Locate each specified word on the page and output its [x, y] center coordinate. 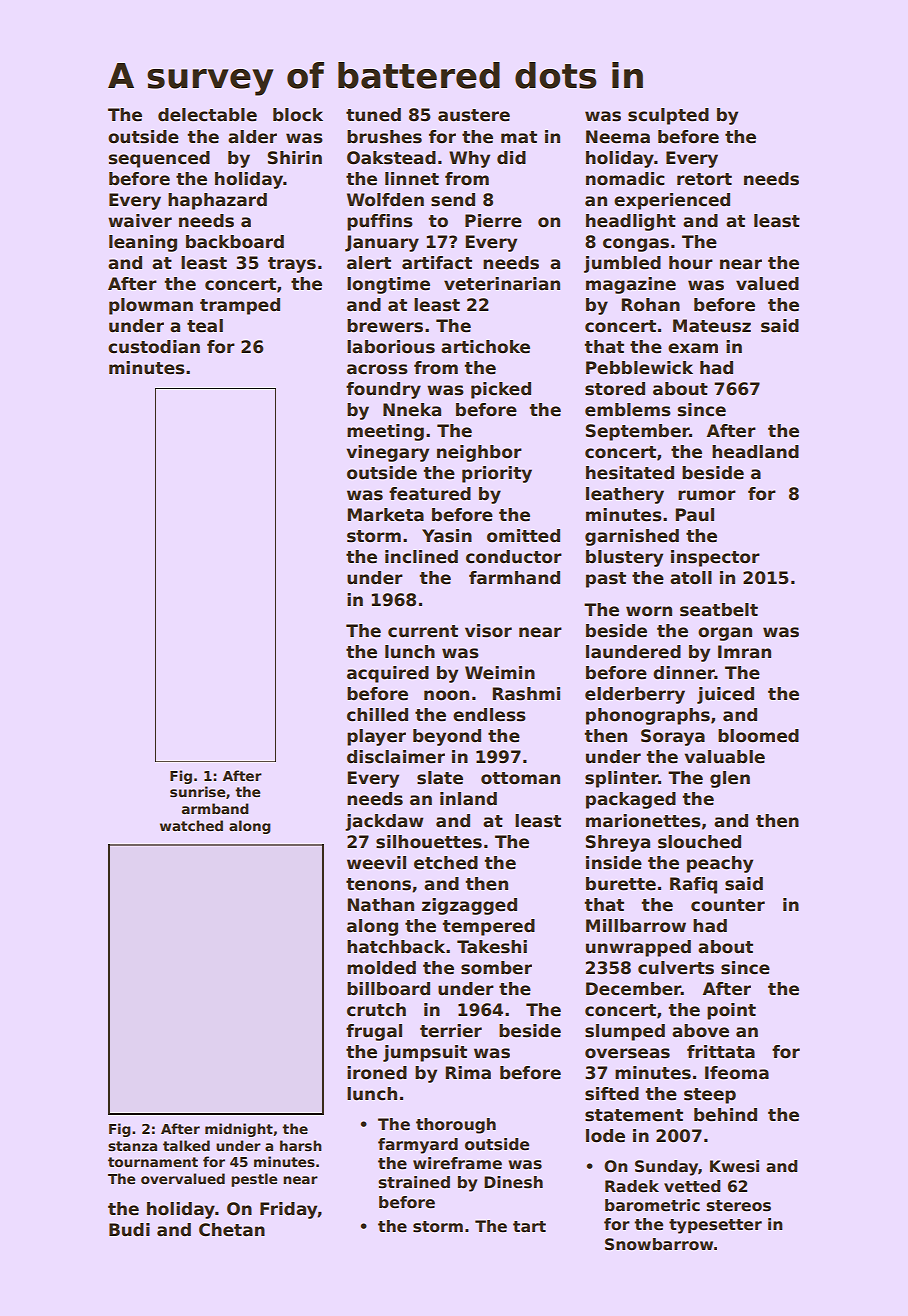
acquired [388, 674]
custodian [154, 347]
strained [414, 1182]
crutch [376, 1010]
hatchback [396, 947]
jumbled [622, 264]
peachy [720, 864]
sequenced [159, 159]
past [606, 580]
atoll [691, 578]
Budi [129, 1230]
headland [755, 452]
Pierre [493, 221]
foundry [383, 390]
